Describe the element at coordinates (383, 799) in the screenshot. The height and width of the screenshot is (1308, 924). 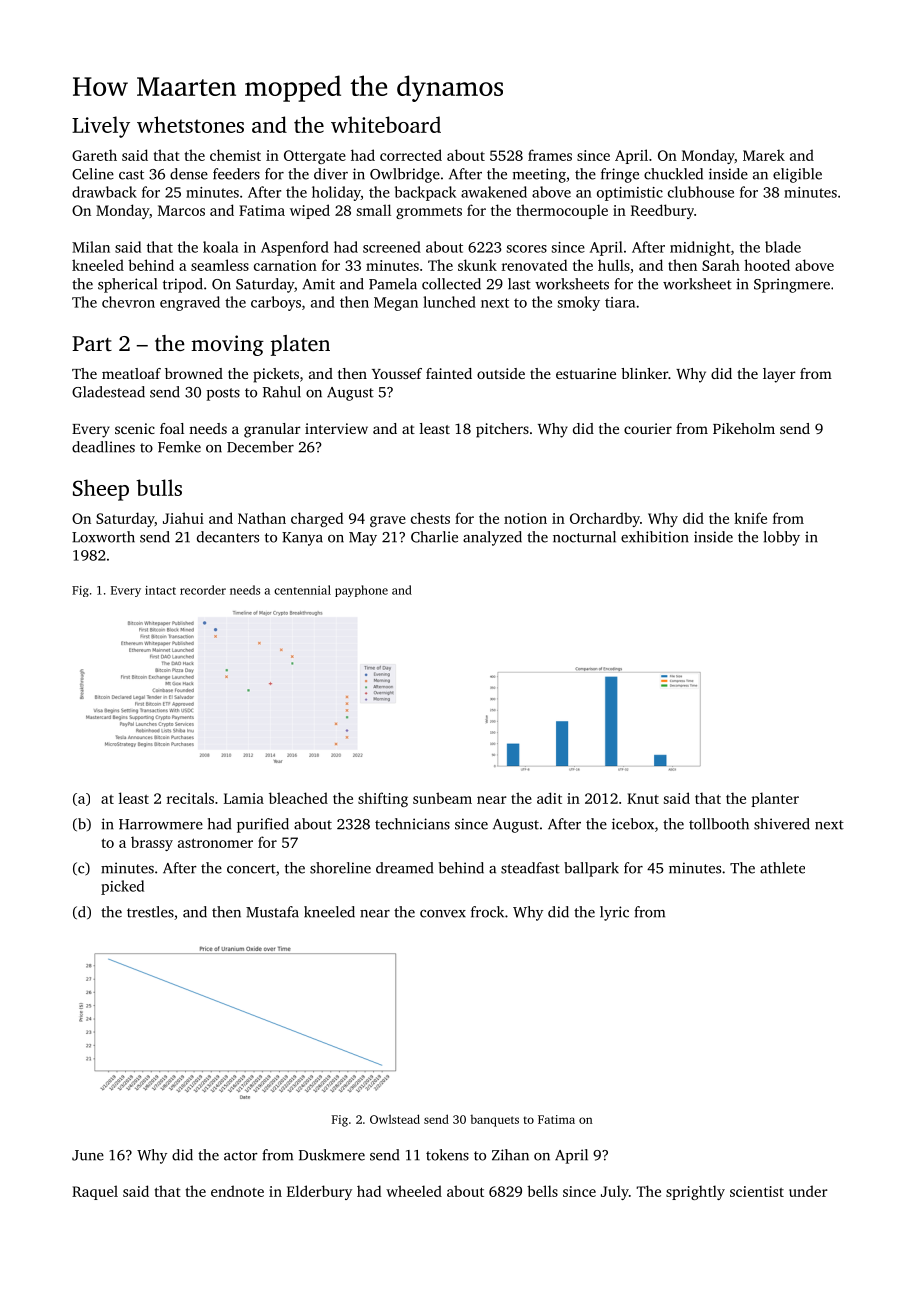
I see `shifting` at that location.
